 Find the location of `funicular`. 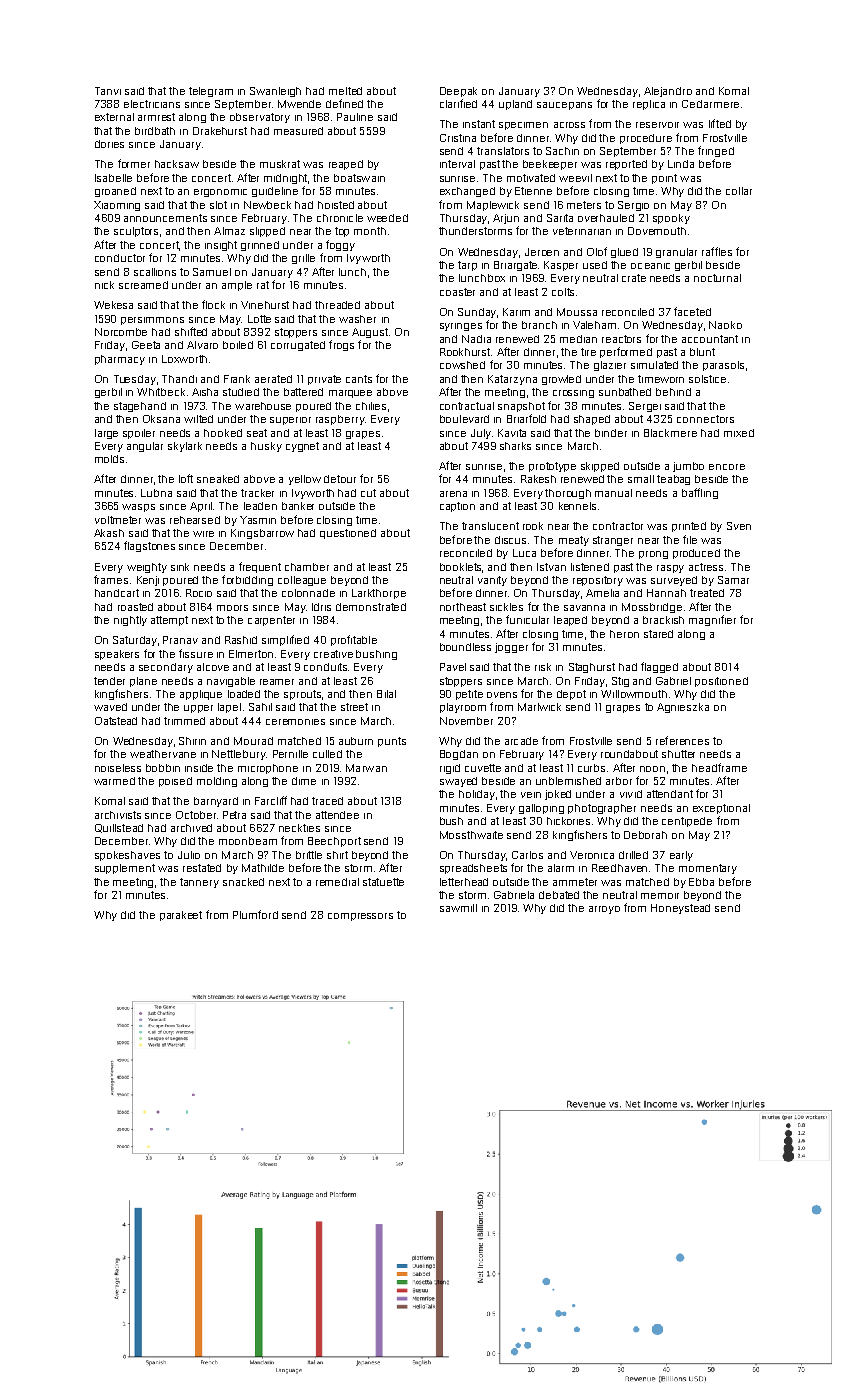

funicular is located at coordinates (527, 619).
